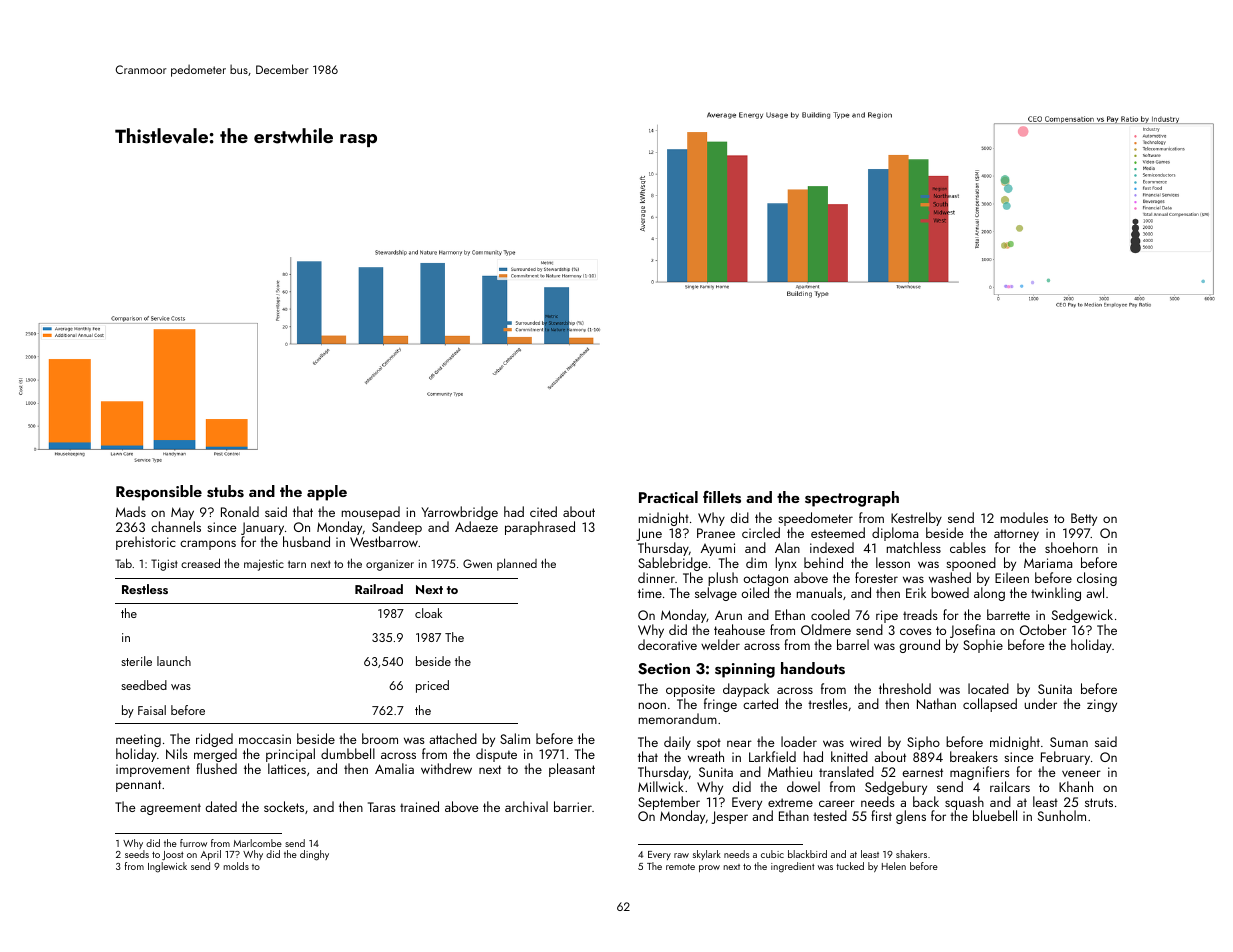 This page has height=952, width=1233. I want to click on Mariama, so click(1048, 563).
